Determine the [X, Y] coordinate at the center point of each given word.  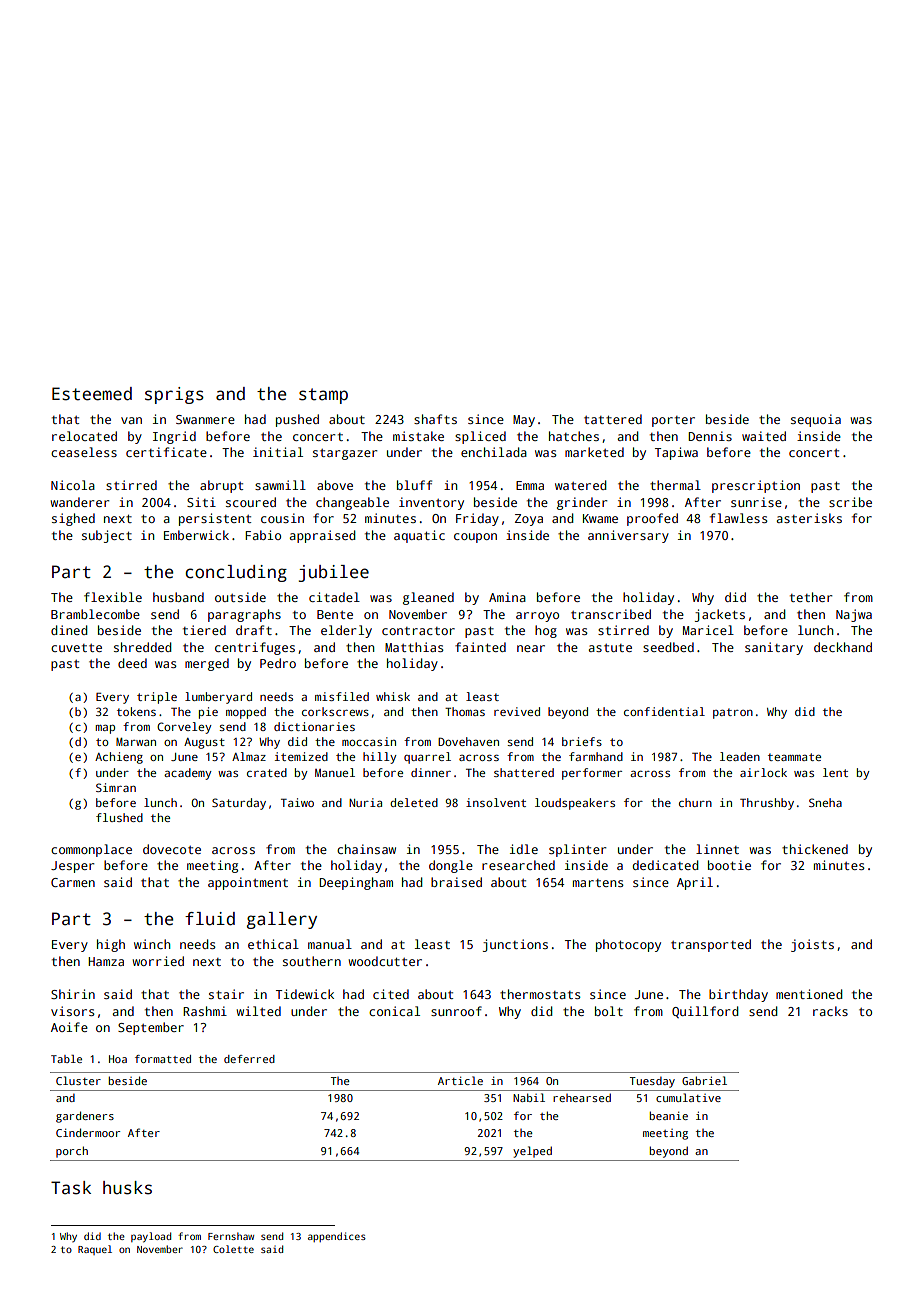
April [695, 883]
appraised [323, 536]
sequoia [816, 420]
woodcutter [385, 961]
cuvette [76, 648]
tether [811, 597]
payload [151, 1237]
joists [812, 945]
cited [391, 994]
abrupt [221, 486]
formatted [163, 1059]
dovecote [172, 849]
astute [610, 648]
